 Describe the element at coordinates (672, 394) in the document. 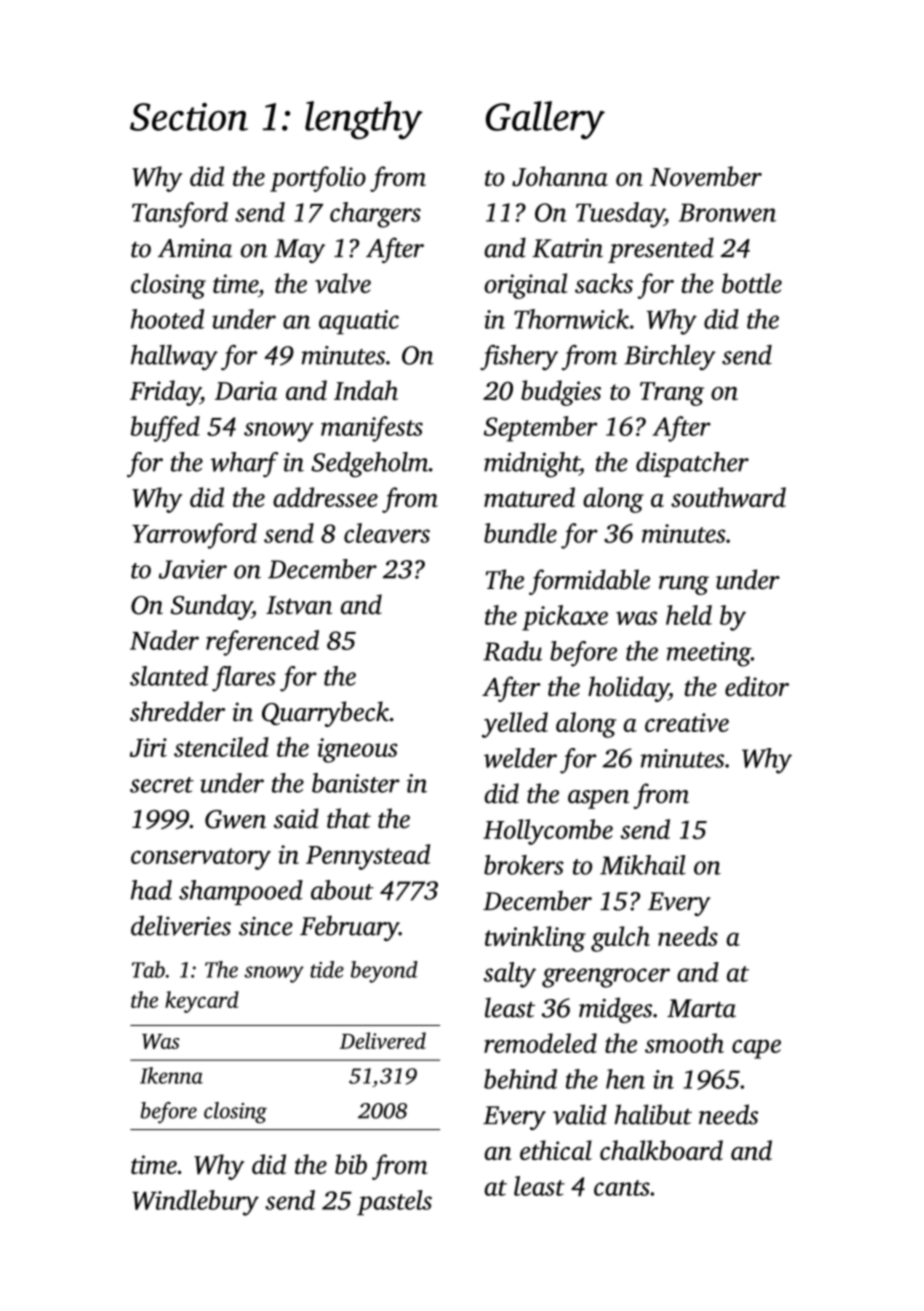

I see `Trang` at that location.
